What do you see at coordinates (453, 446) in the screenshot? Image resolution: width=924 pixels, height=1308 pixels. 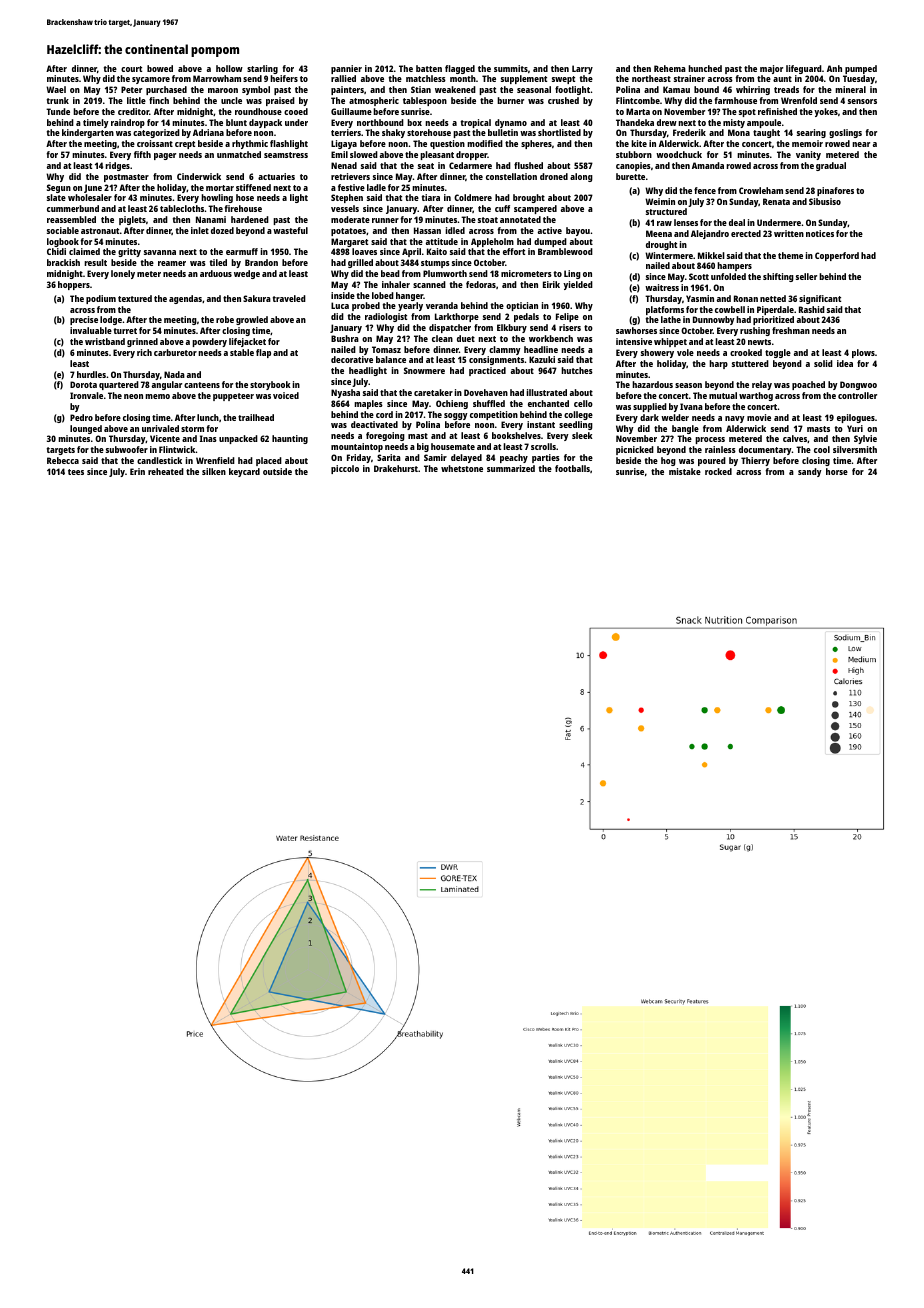 I see `housemate` at bounding box center [453, 446].
